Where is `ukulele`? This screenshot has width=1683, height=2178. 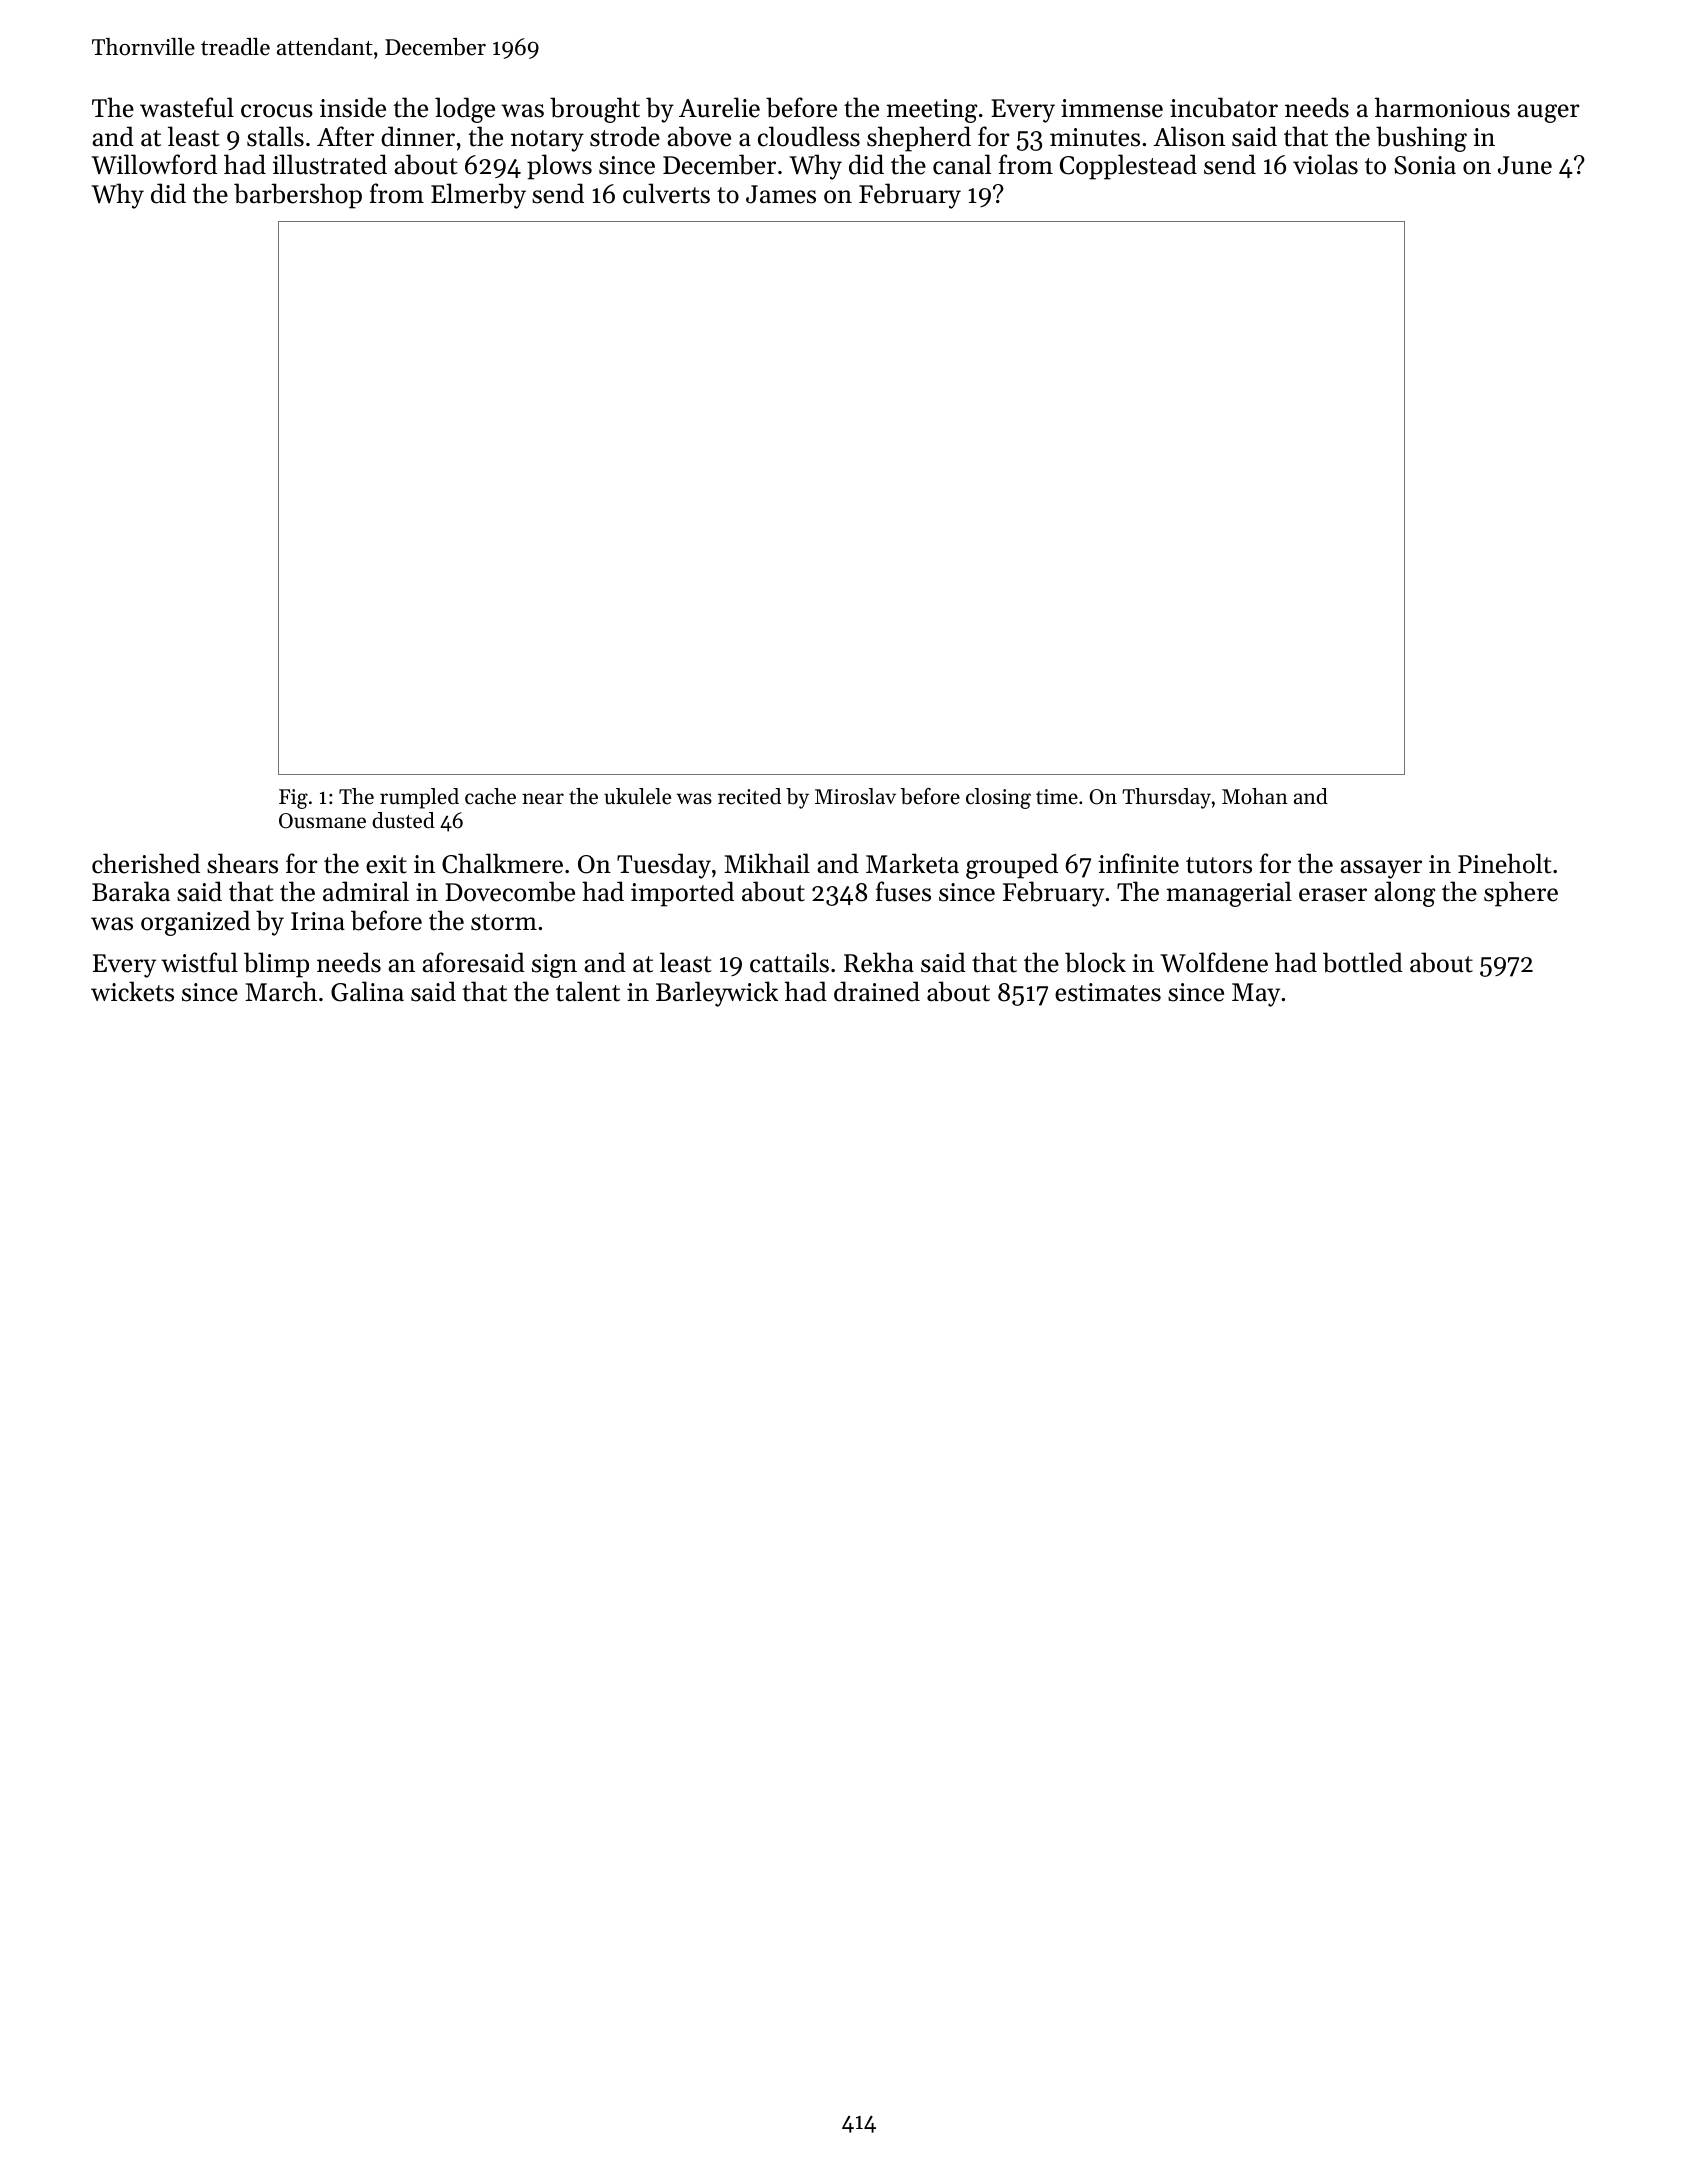
ukulele is located at coordinates (637, 796).
